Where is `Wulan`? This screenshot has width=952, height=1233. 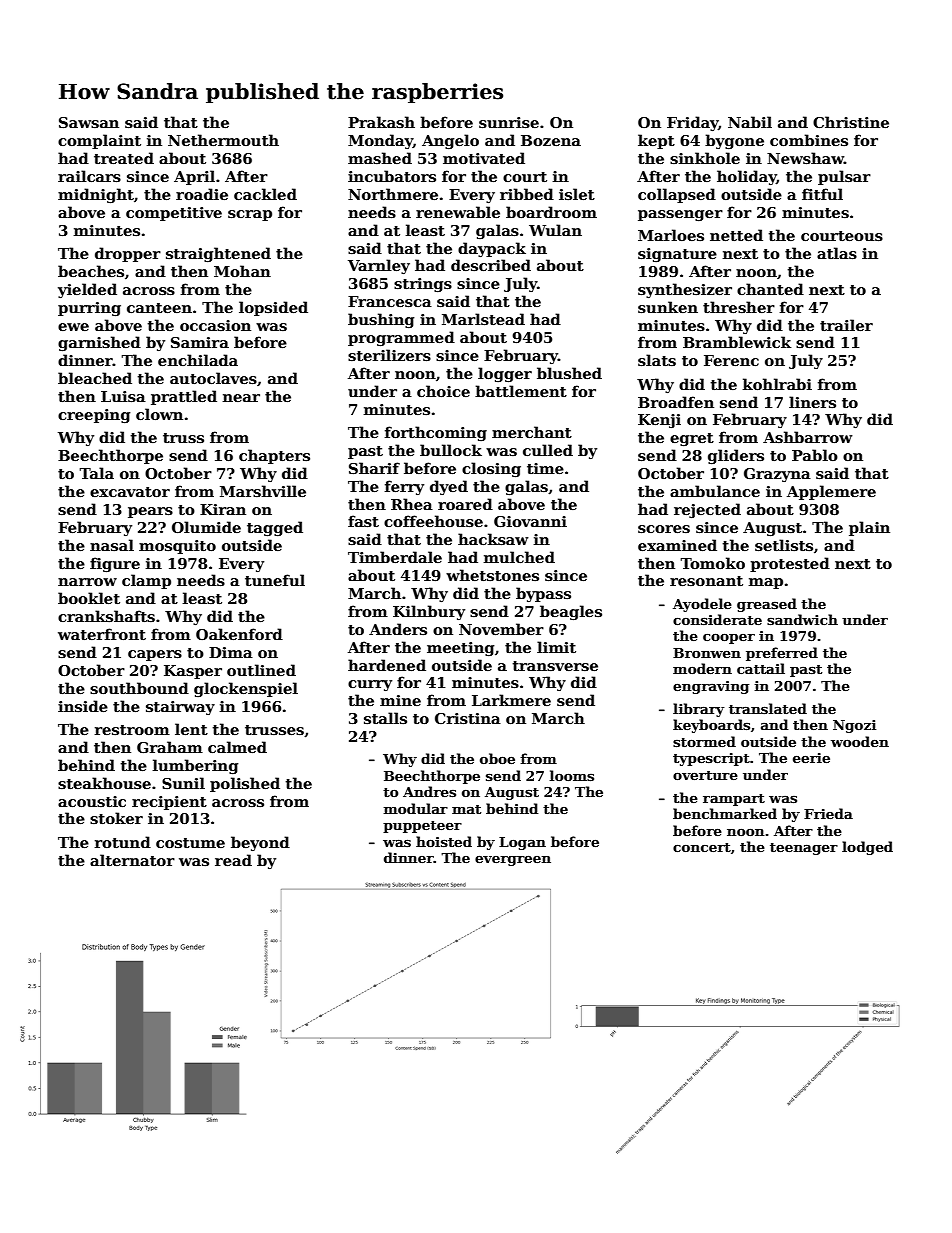
Wulan is located at coordinates (555, 230).
